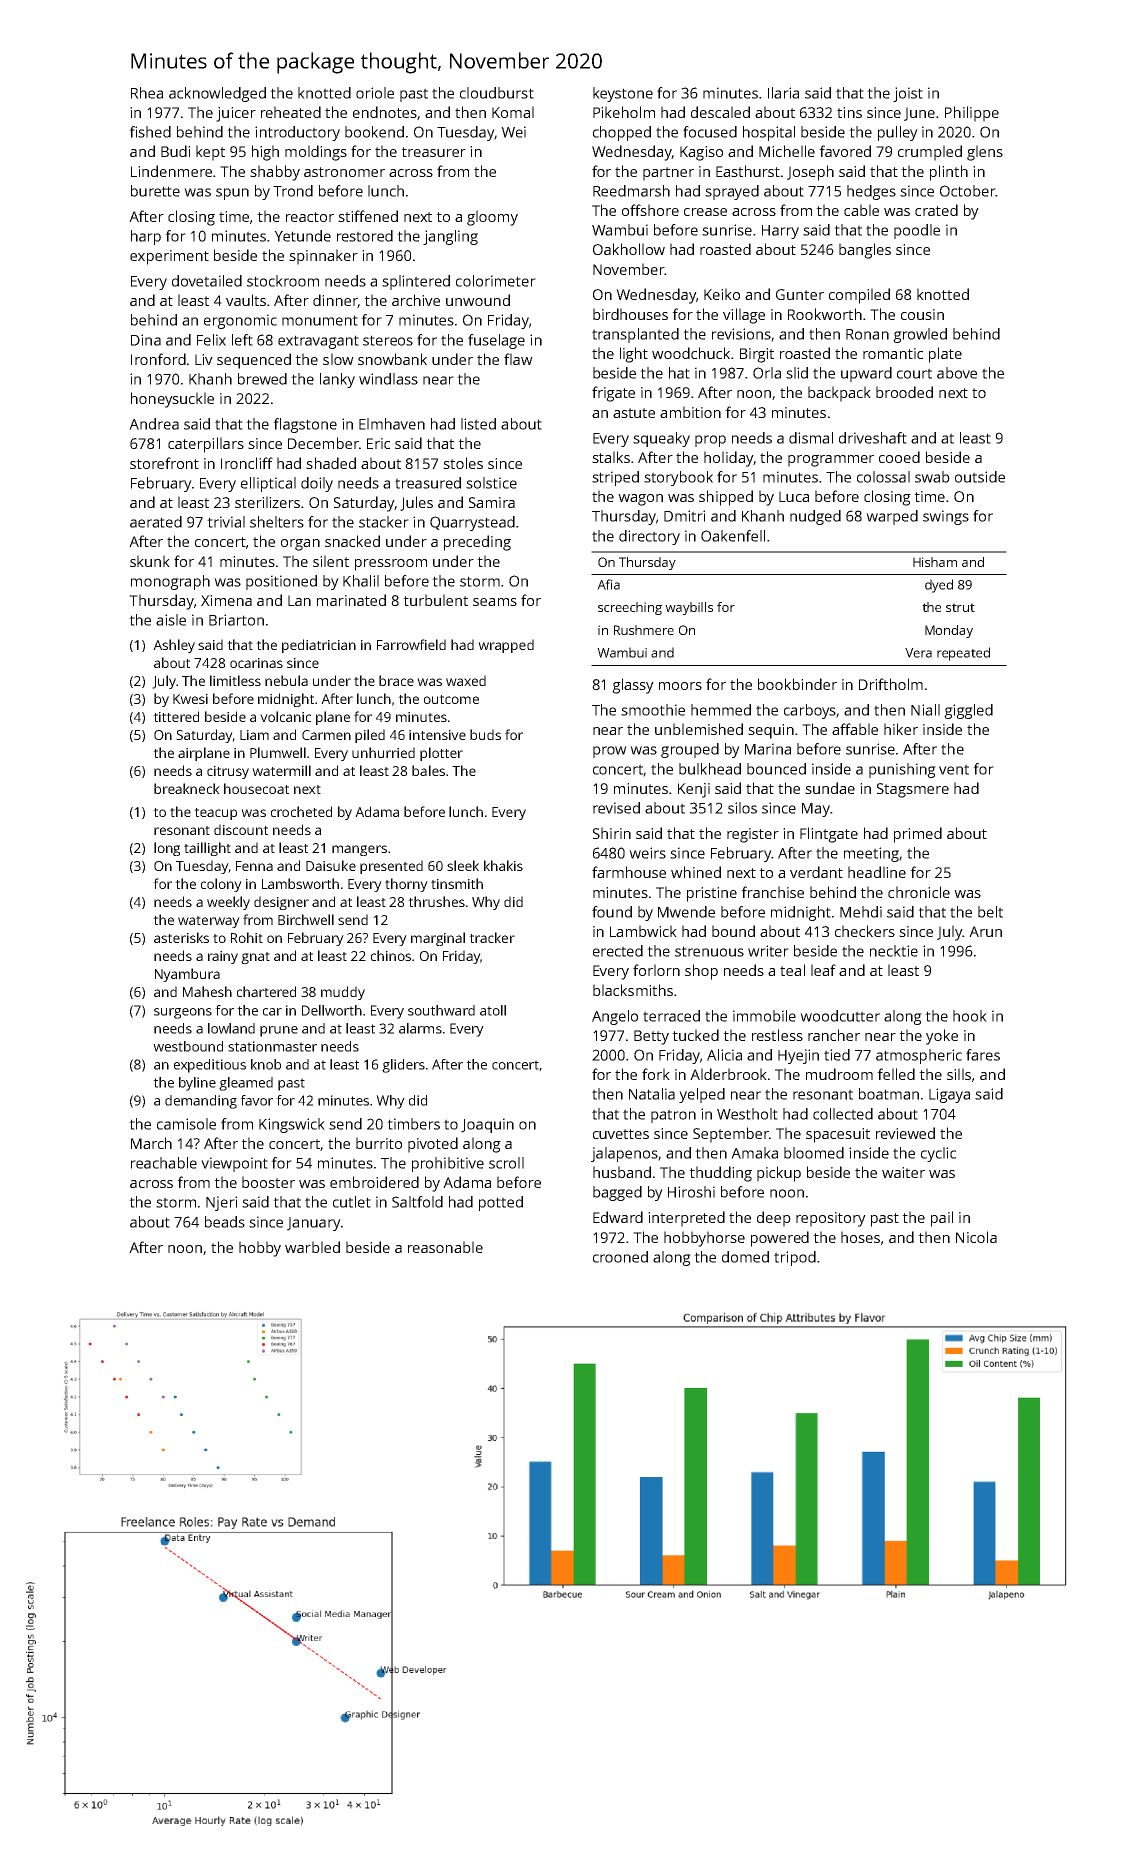 The height and width of the document is (1871, 1136). What do you see at coordinates (701, 153) in the document?
I see `Kagiso` at bounding box center [701, 153].
